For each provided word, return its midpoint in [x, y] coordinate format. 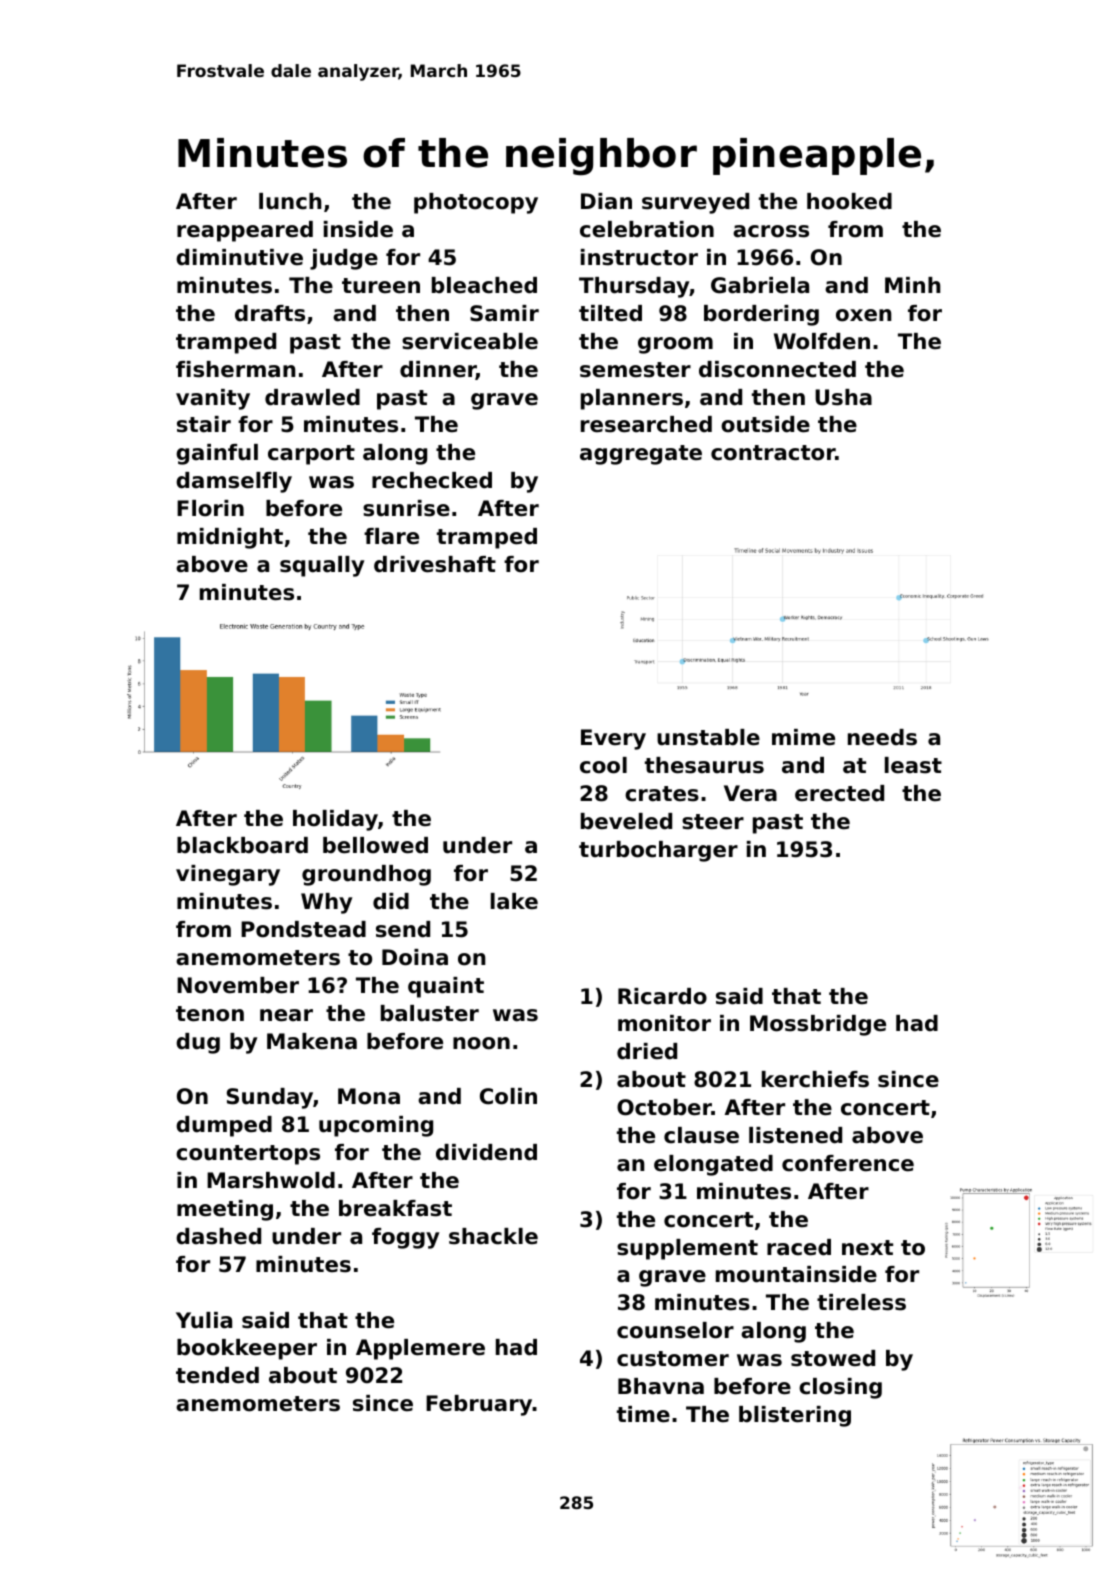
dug [198, 1043]
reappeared [245, 231]
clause [701, 1135]
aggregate [641, 455]
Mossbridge [818, 1025]
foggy [405, 1238]
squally [322, 566]
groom [675, 345]
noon [481, 1043]
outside [765, 424]
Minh [913, 285]
